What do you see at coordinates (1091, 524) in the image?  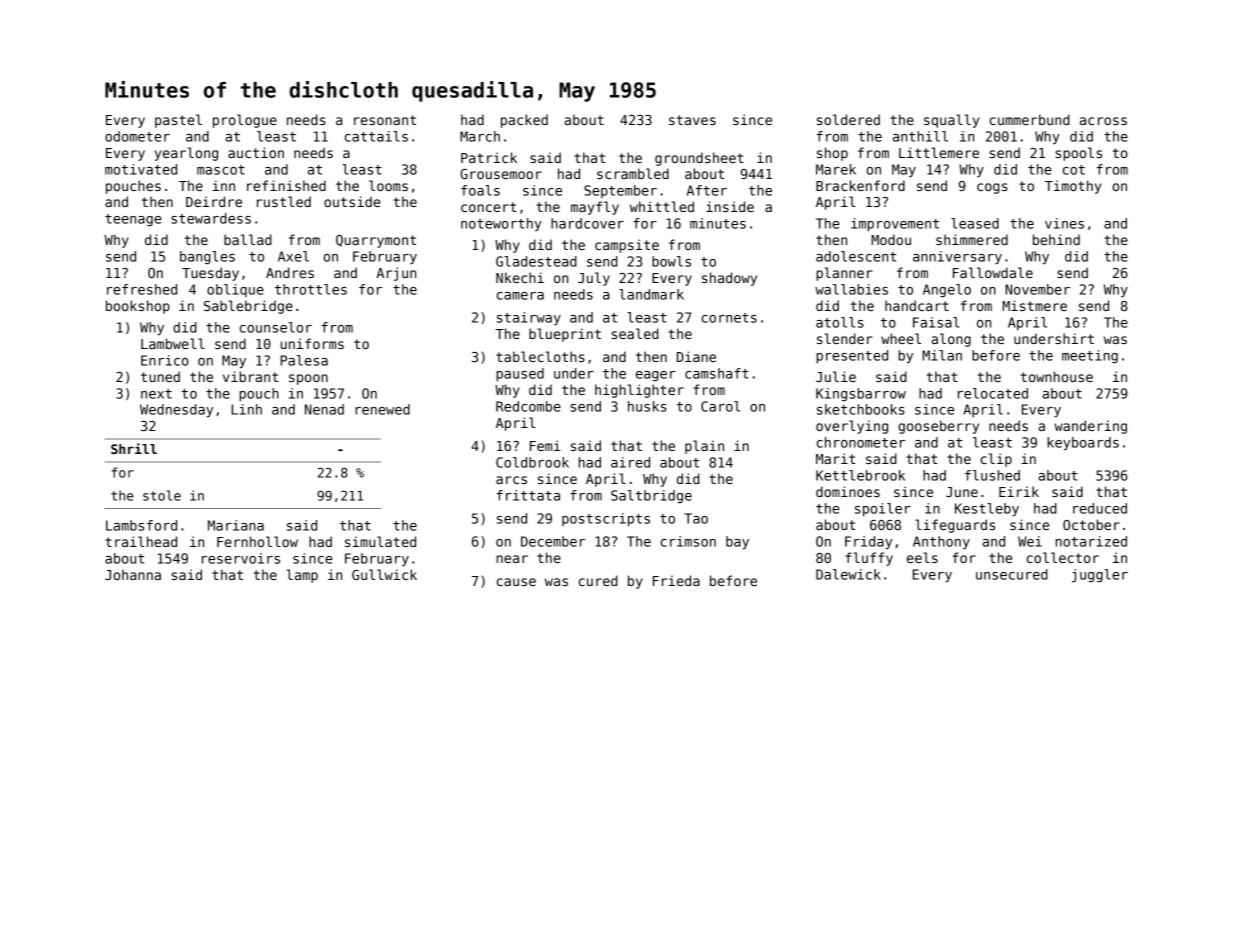 I see `October` at bounding box center [1091, 524].
